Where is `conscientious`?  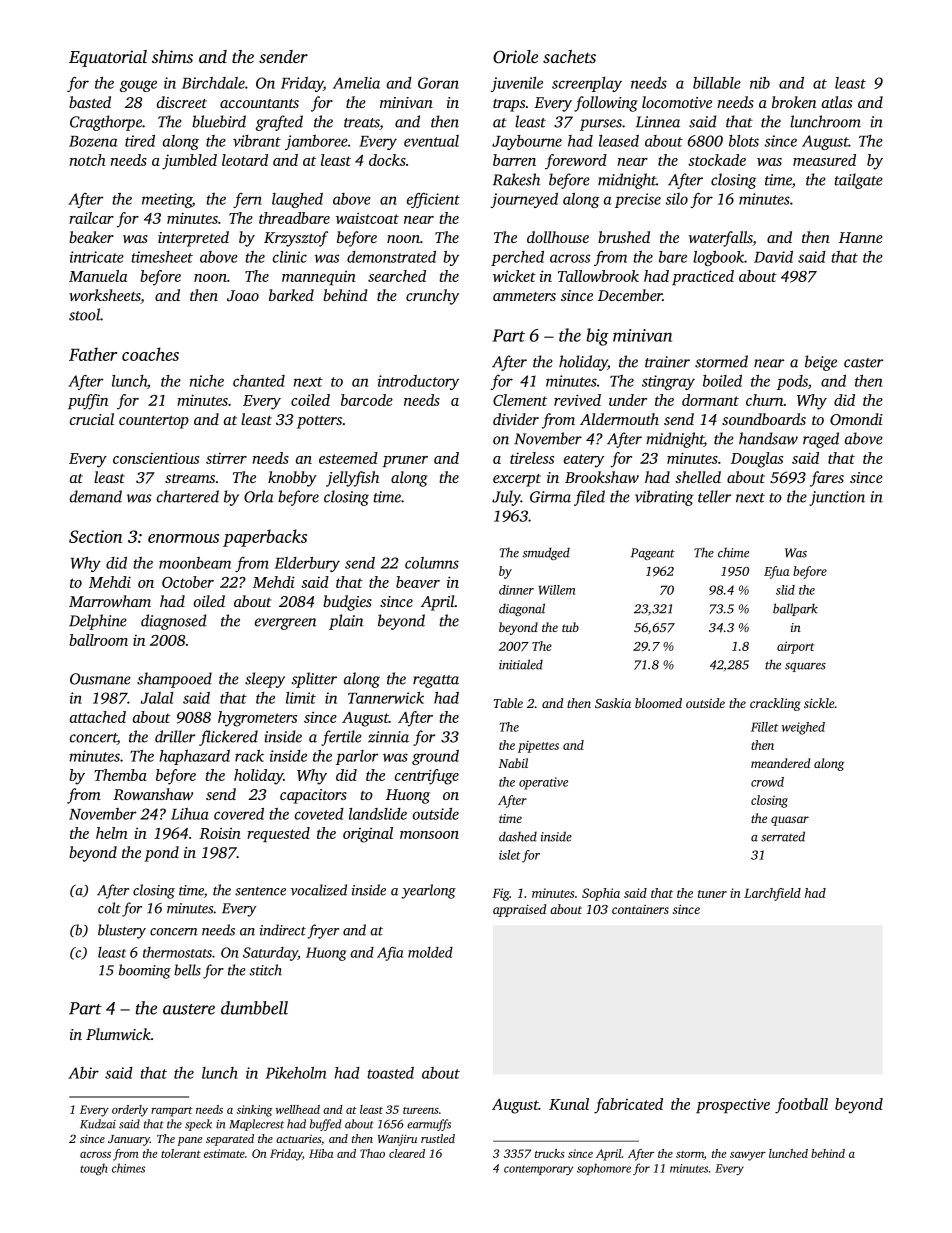
conscientious is located at coordinates (156, 458).
